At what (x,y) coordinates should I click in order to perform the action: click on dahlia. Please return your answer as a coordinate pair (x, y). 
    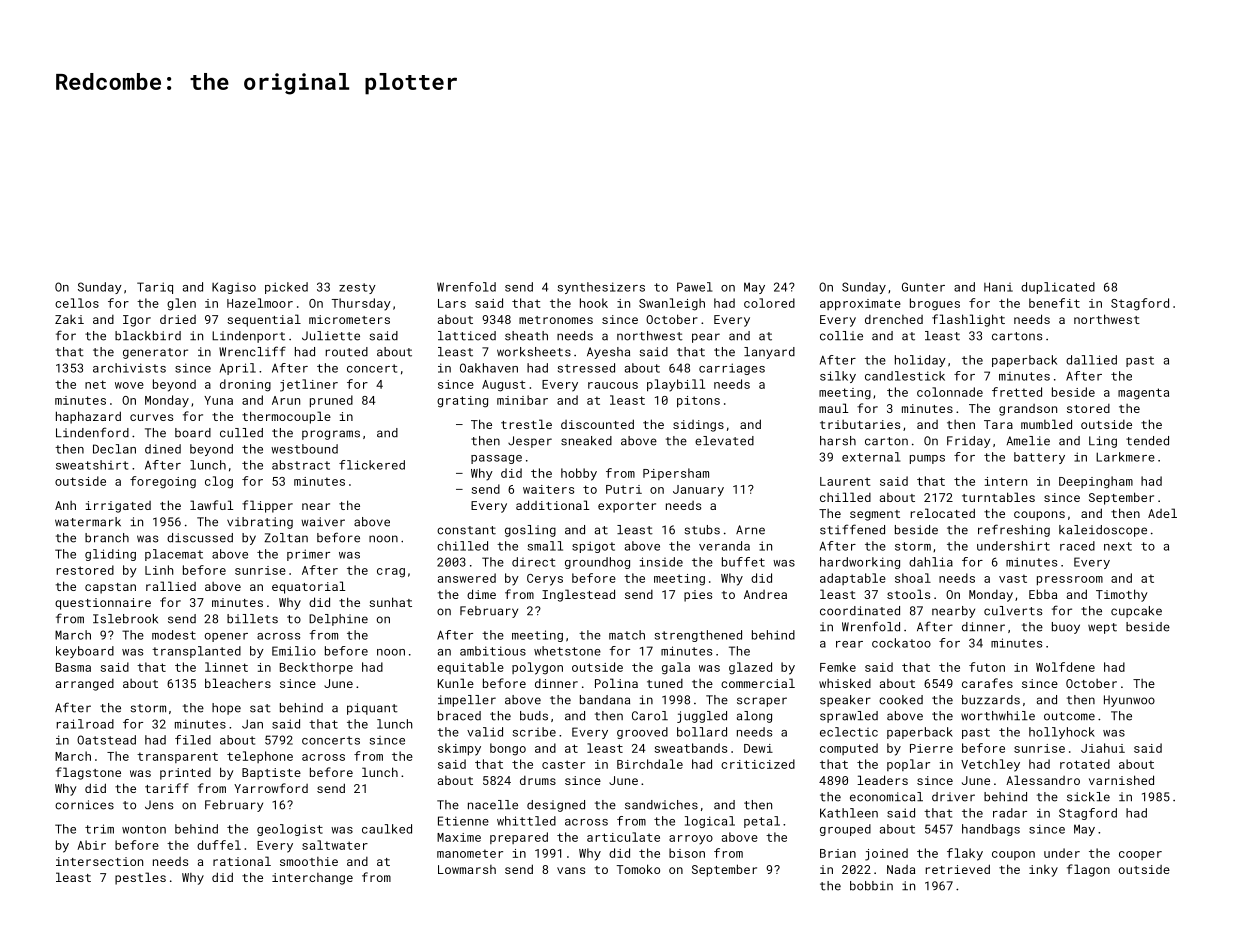
    Looking at the image, I should click on (931, 562).
